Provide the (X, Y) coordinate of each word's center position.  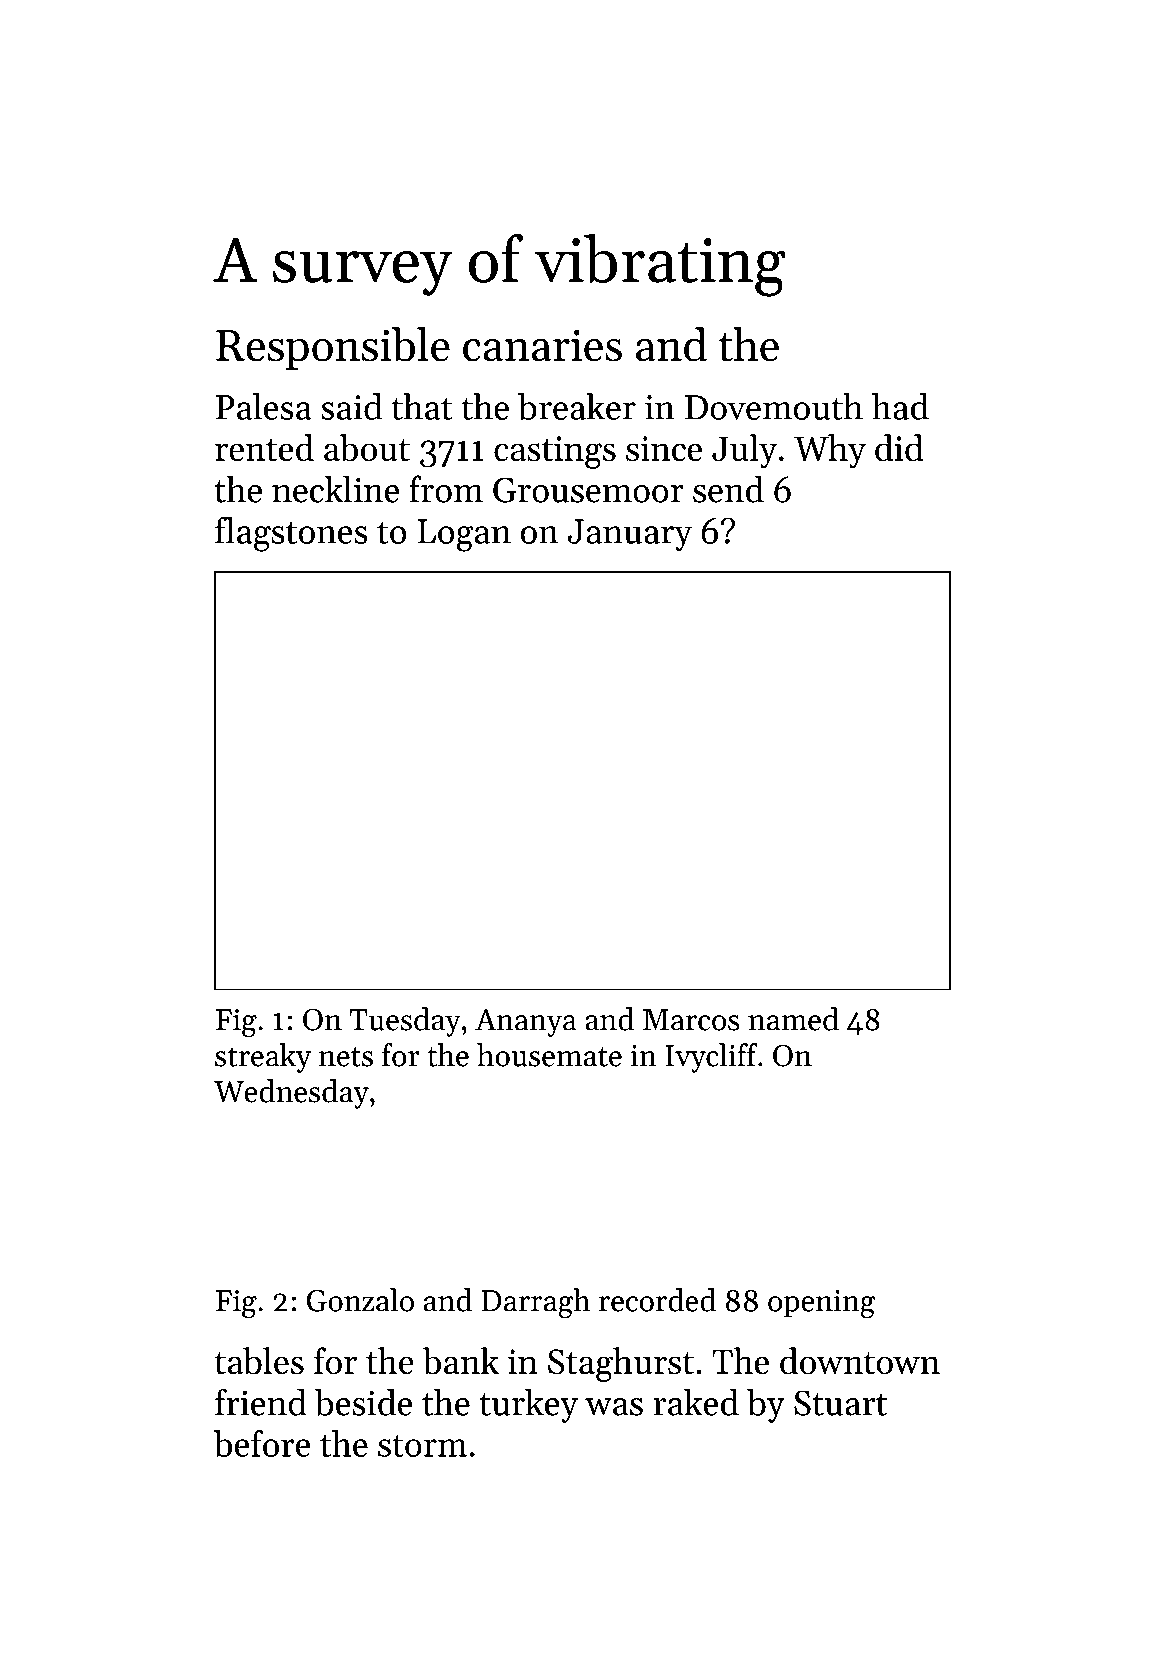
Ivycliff (711, 1058)
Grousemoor (588, 490)
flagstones (291, 534)
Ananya (525, 1023)
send (728, 489)
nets (346, 1057)
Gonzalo (360, 1300)
